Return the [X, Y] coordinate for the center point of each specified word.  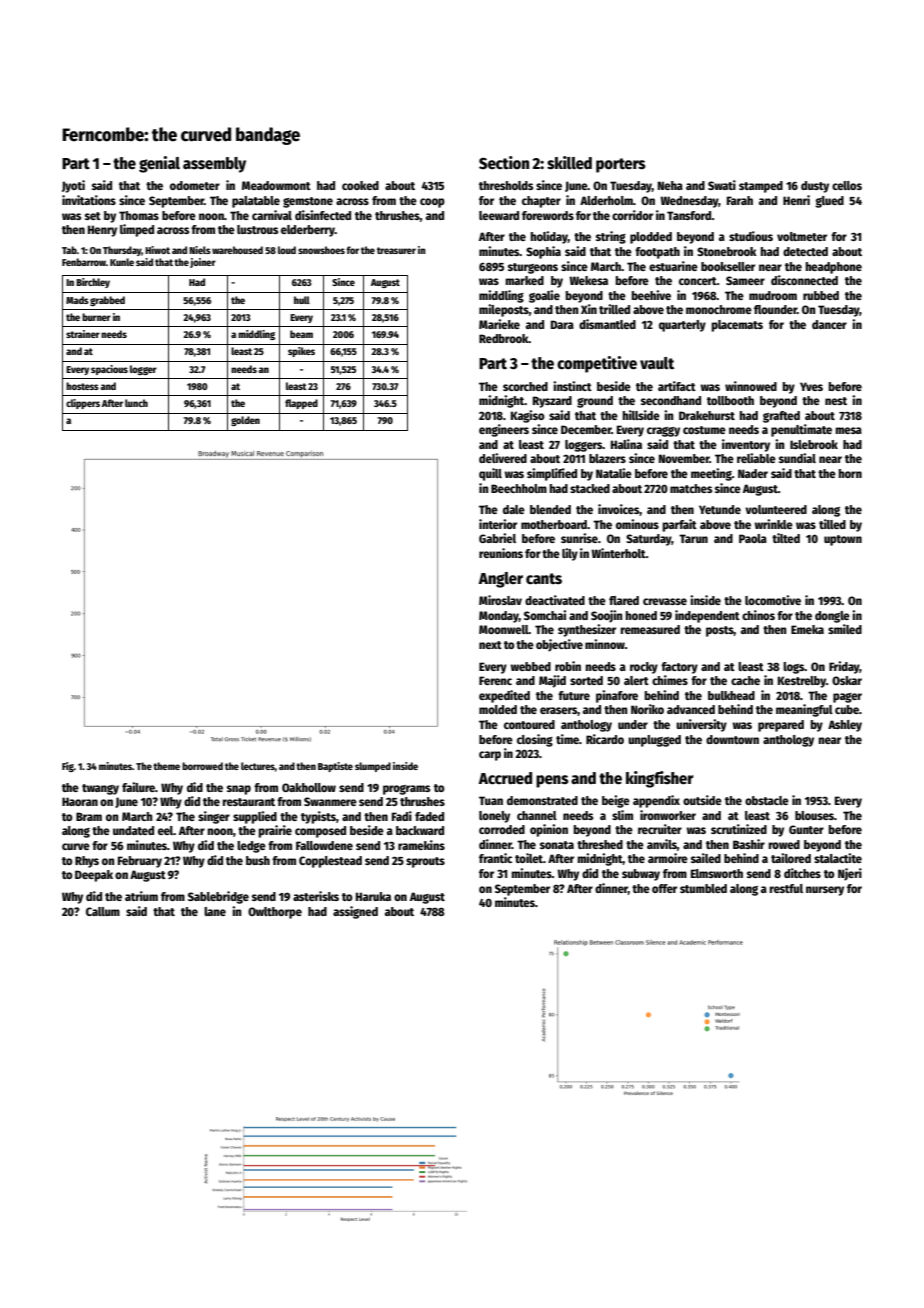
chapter [541, 202]
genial [159, 164]
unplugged [654, 741]
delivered [503, 458]
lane [215, 911]
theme [166, 766]
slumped [373, 767]
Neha [670, 185]
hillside [641, 415]
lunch [136, 403]
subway [641, 875]
